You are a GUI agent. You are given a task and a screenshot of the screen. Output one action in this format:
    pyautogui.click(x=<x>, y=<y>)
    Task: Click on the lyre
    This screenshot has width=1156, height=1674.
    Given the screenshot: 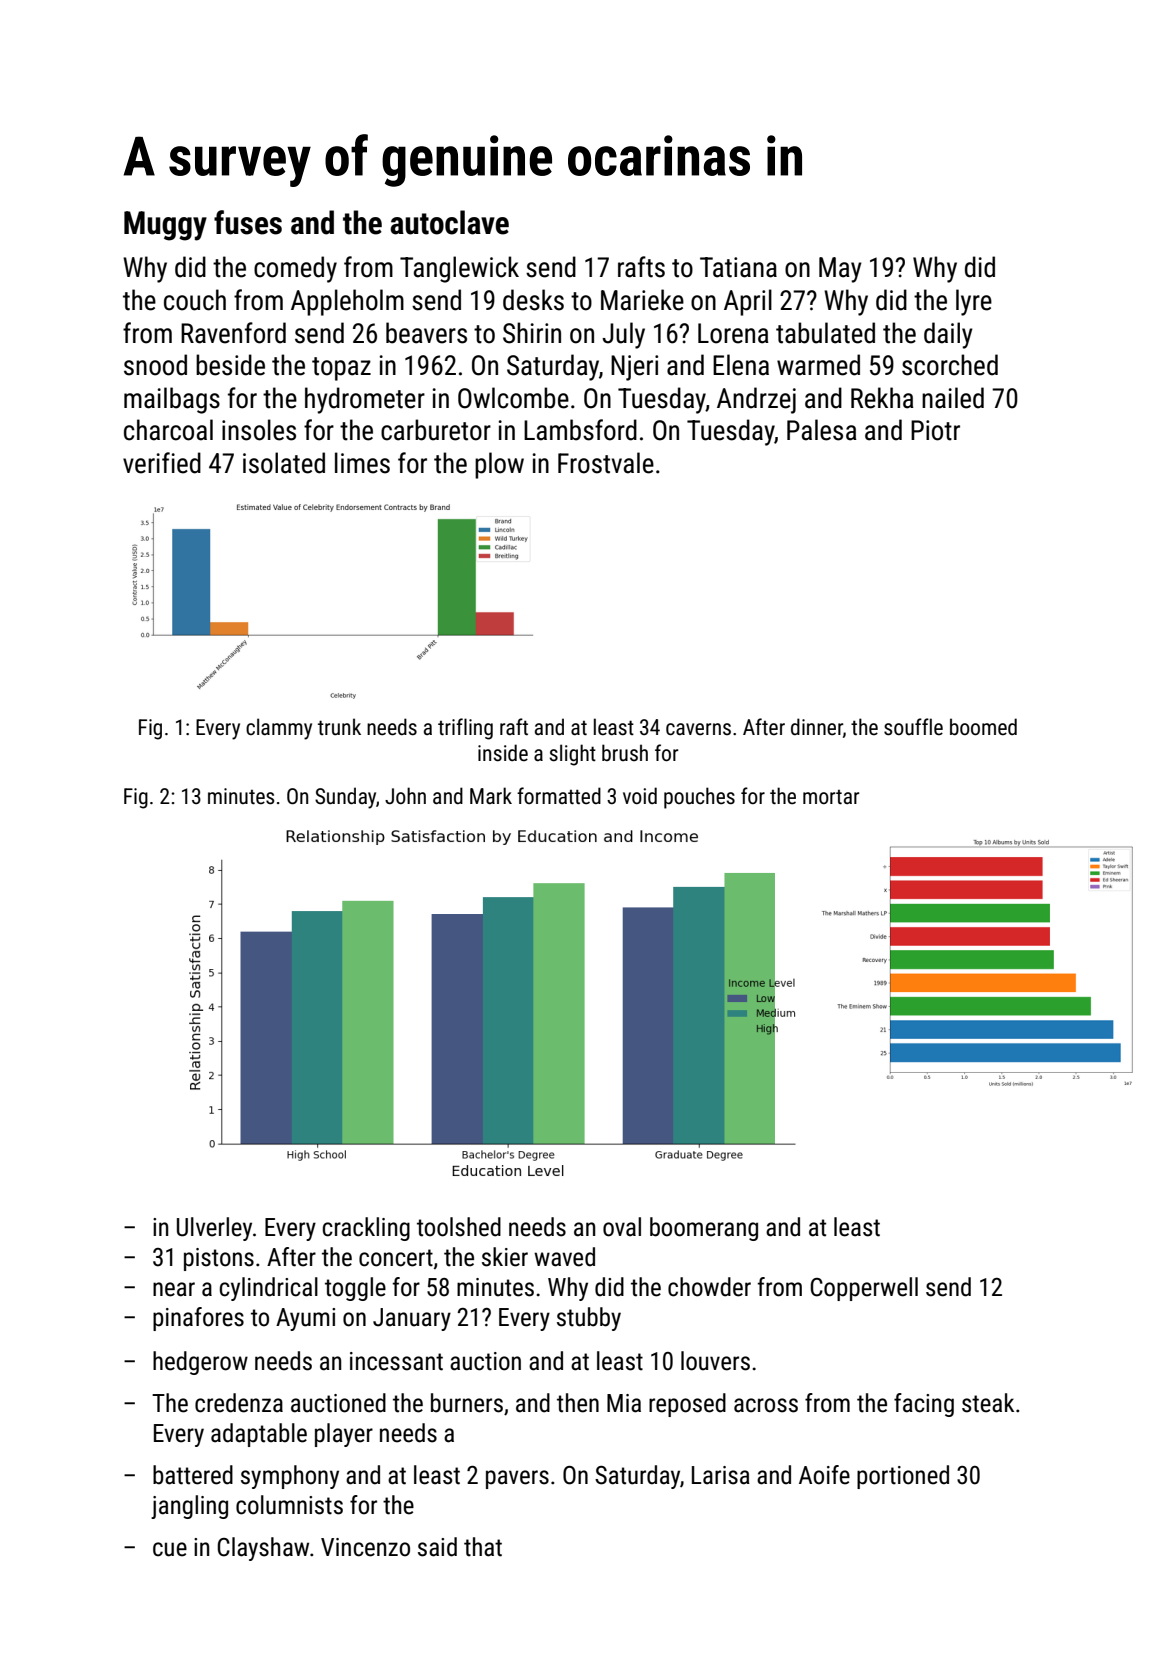 What is the action you would take?
    pyautogui.click(x=974, y=302)
